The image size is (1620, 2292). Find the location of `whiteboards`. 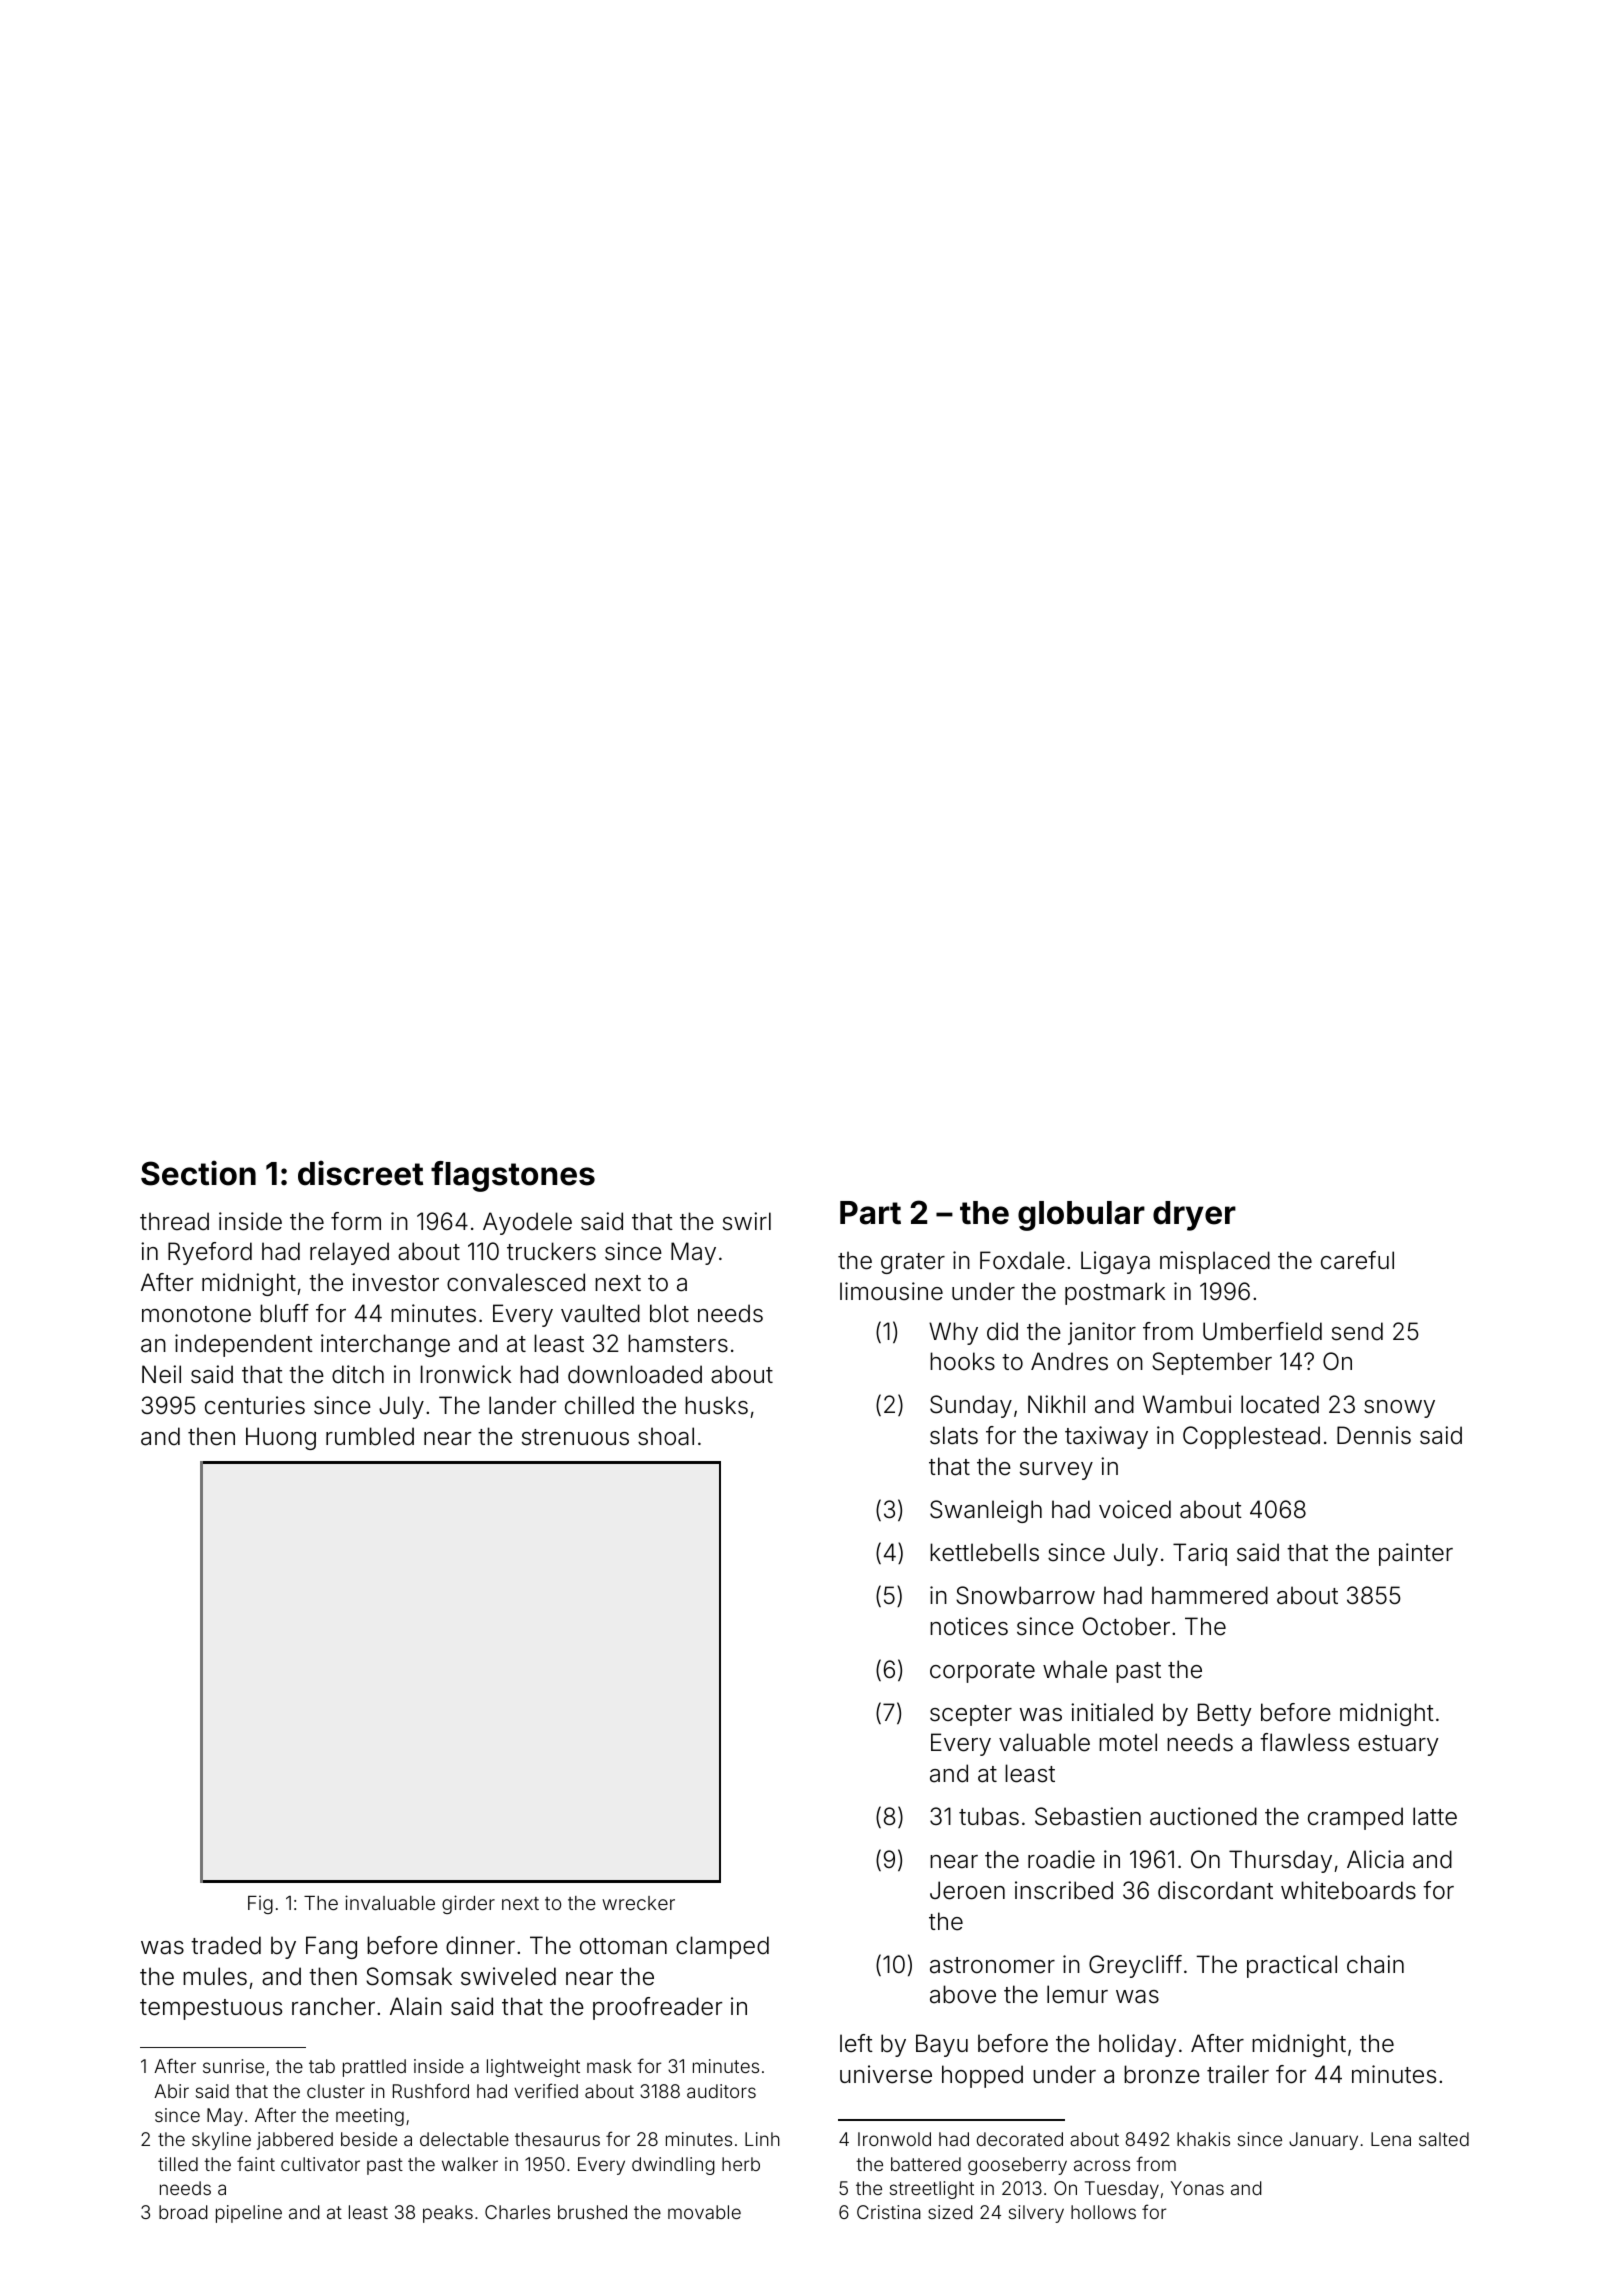

whiteboards is located at coordinates (1348, 1890).
